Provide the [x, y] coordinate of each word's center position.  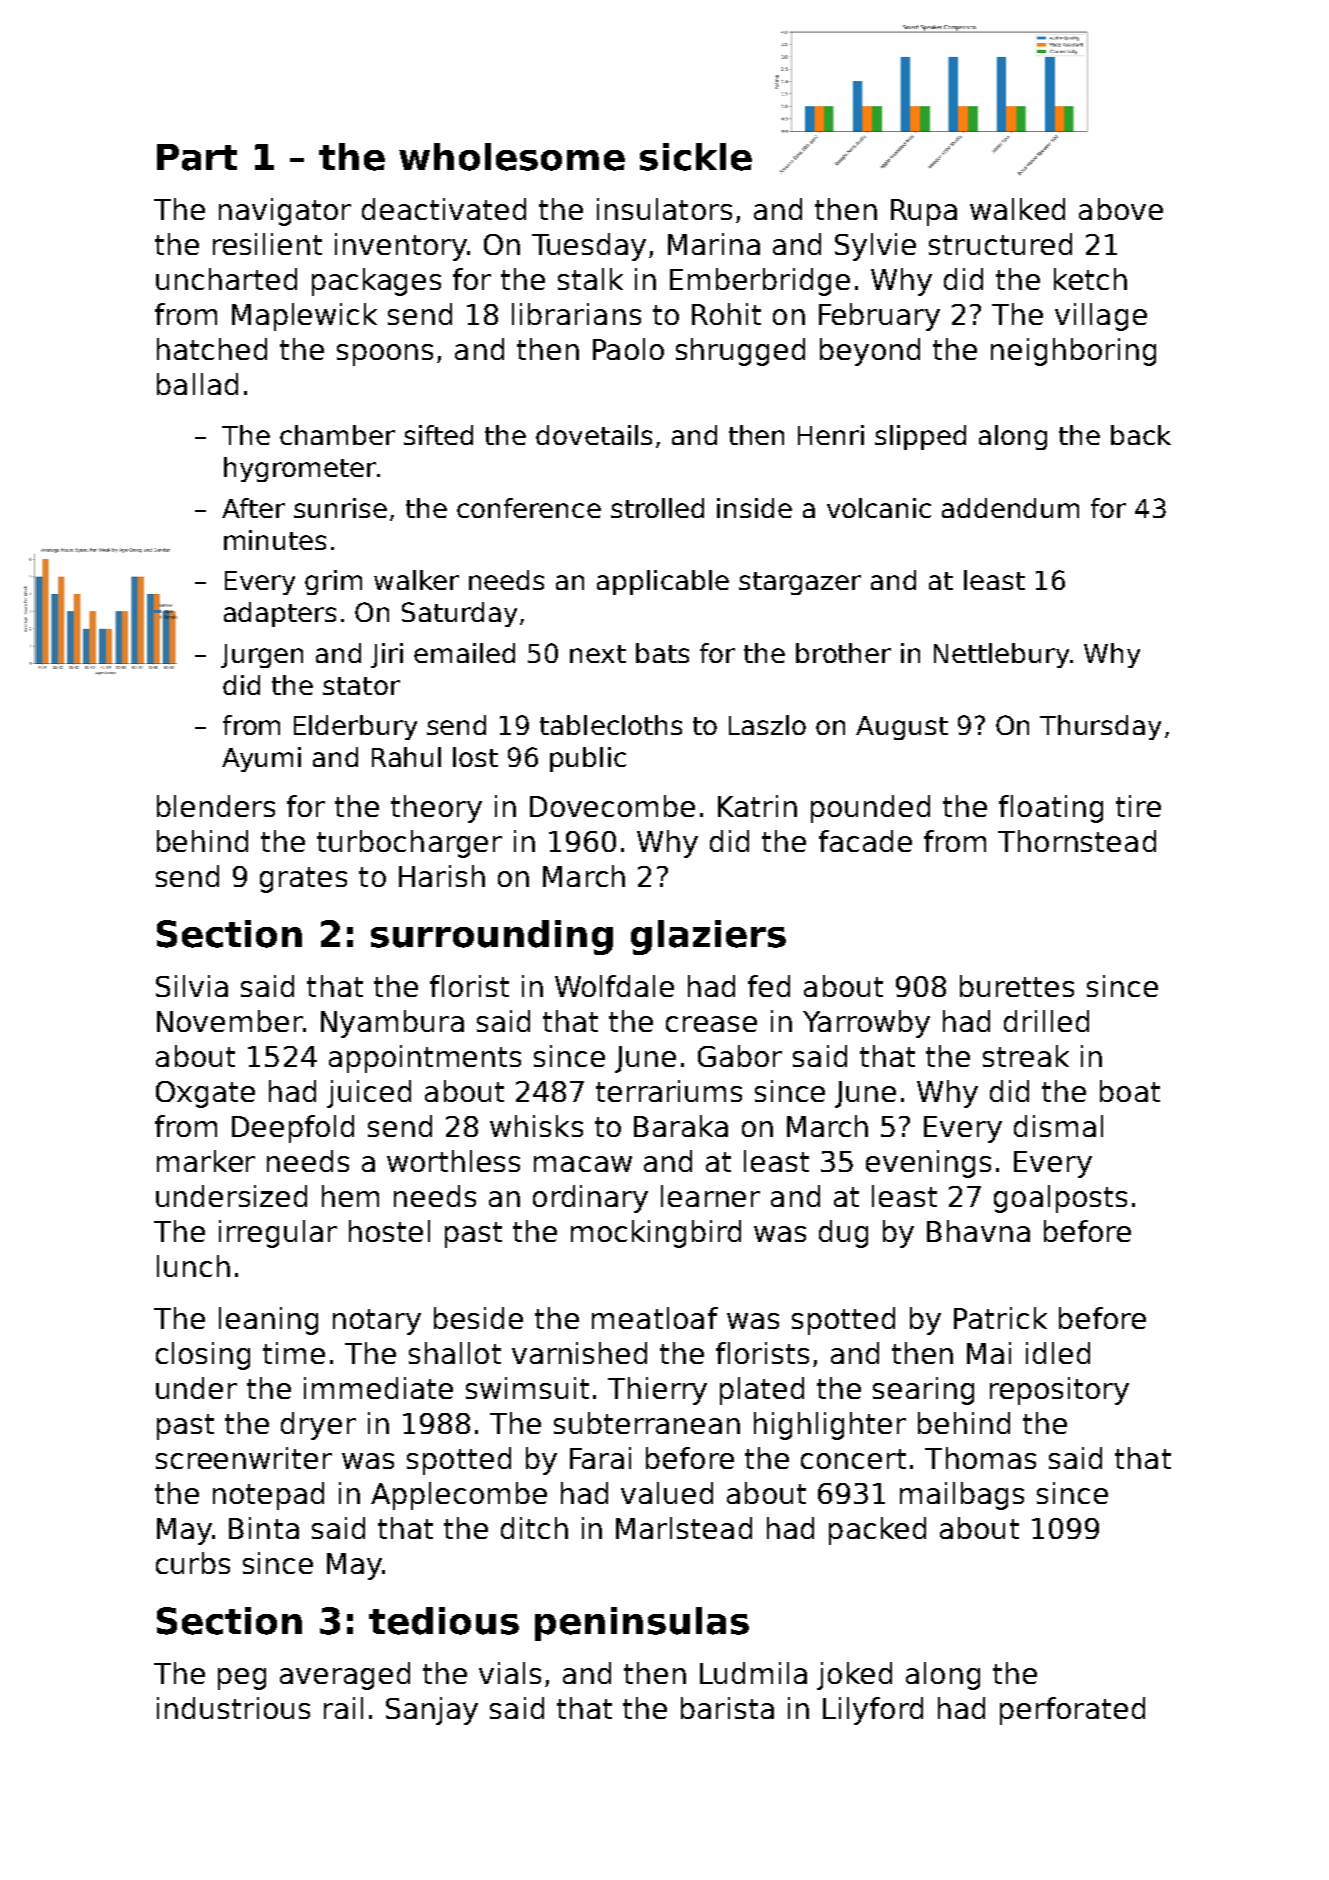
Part [197, 157]
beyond [870, 352]
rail [343, 1708]
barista [727, 1708]
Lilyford [873, 1711]
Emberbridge [760, 282]
